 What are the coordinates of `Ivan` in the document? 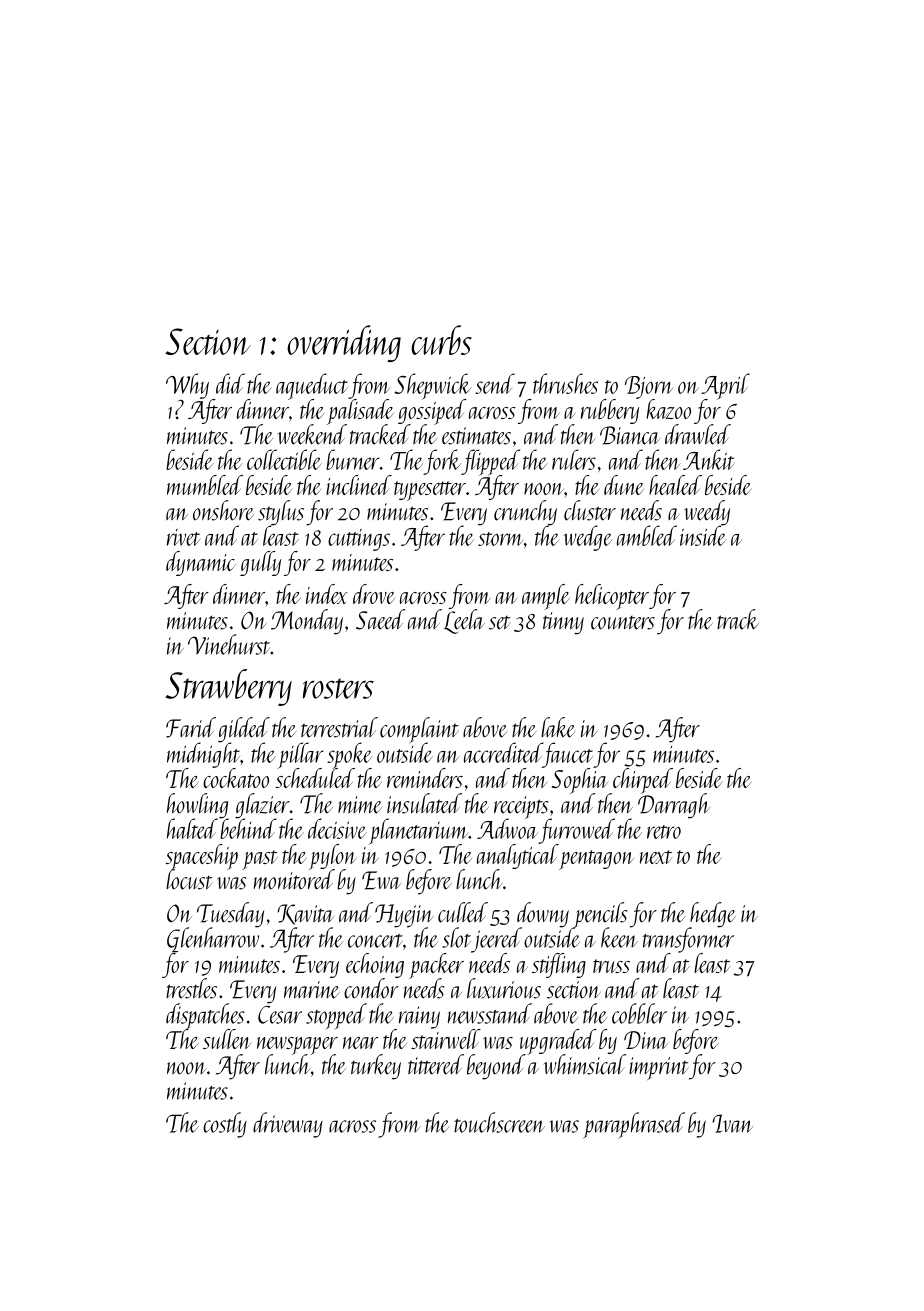 It's located at (732, 1123).
